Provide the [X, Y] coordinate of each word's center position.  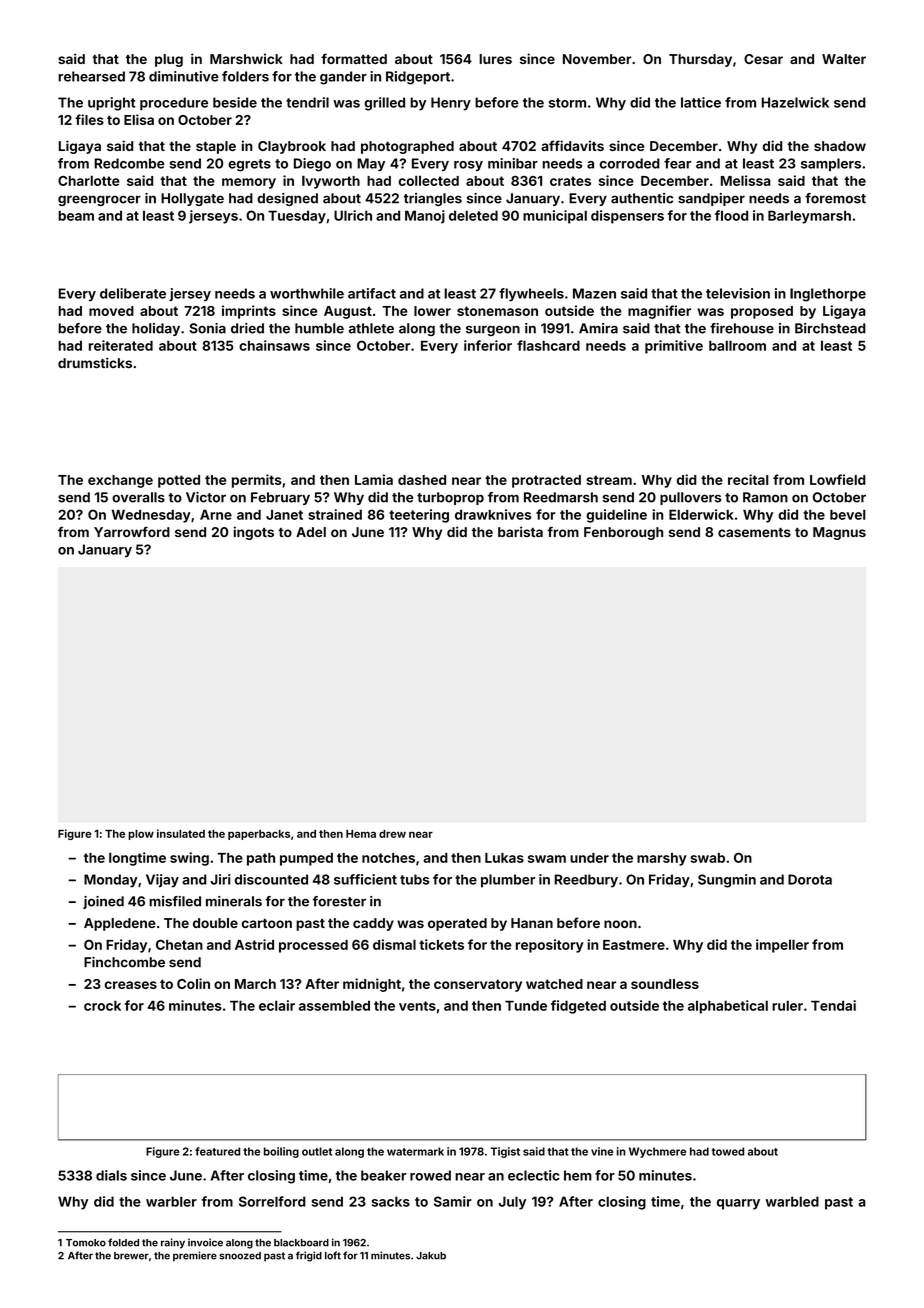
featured [217, 1151]
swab [707, 858]
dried [247, 328]
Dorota [810, 879]
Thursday [700, 60]
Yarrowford [132, 531]
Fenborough [623, 533]
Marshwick [246, 58]
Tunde [526, 1005]
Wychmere [657, 1152]
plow [141, 835]
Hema [361, 834]
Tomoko [86, 1243]
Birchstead [830, 328]
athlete [371, 328]
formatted [354, 58]
